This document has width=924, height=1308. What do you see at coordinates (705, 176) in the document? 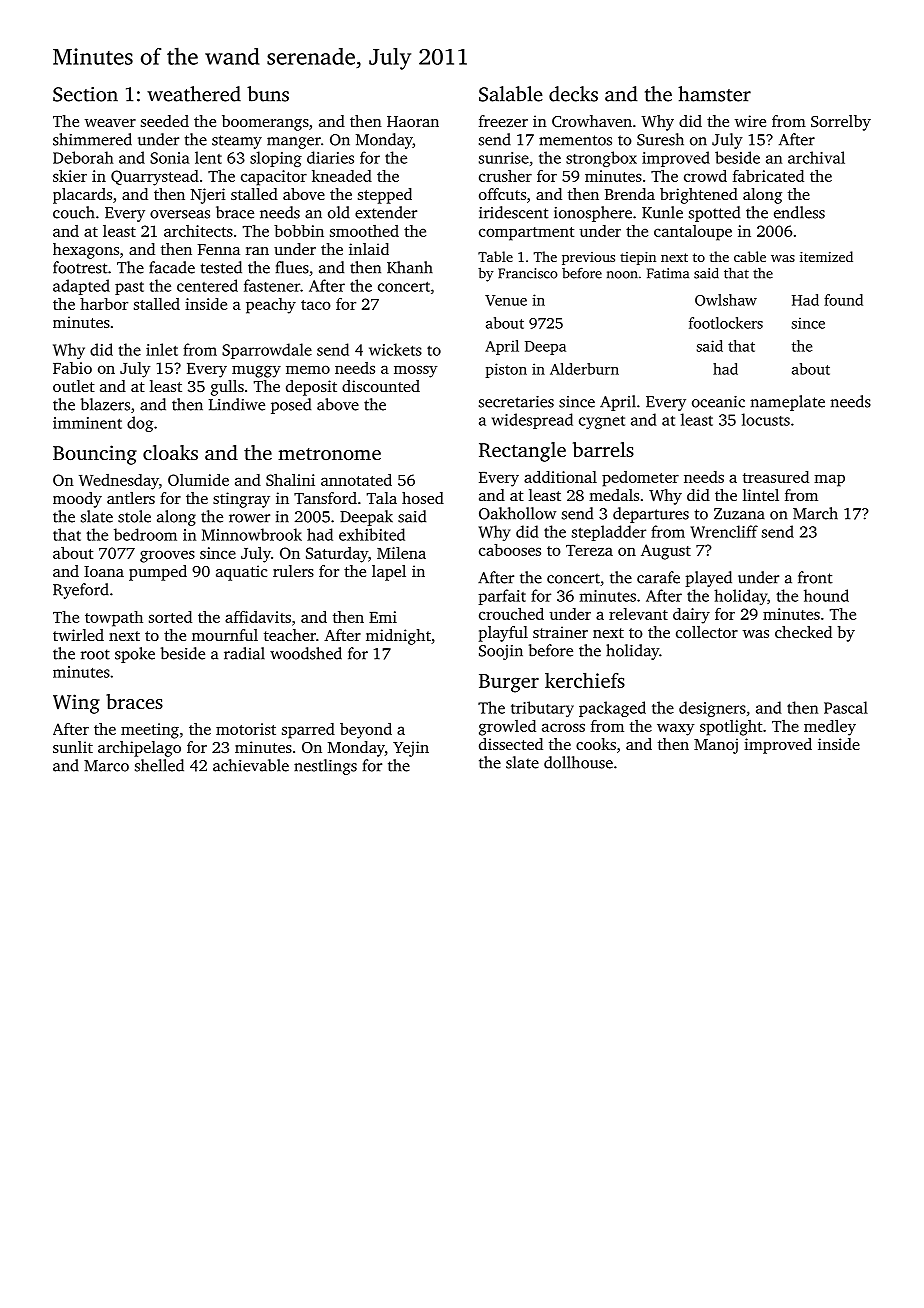
I see `crowd` at bounding box center [705, 176].
